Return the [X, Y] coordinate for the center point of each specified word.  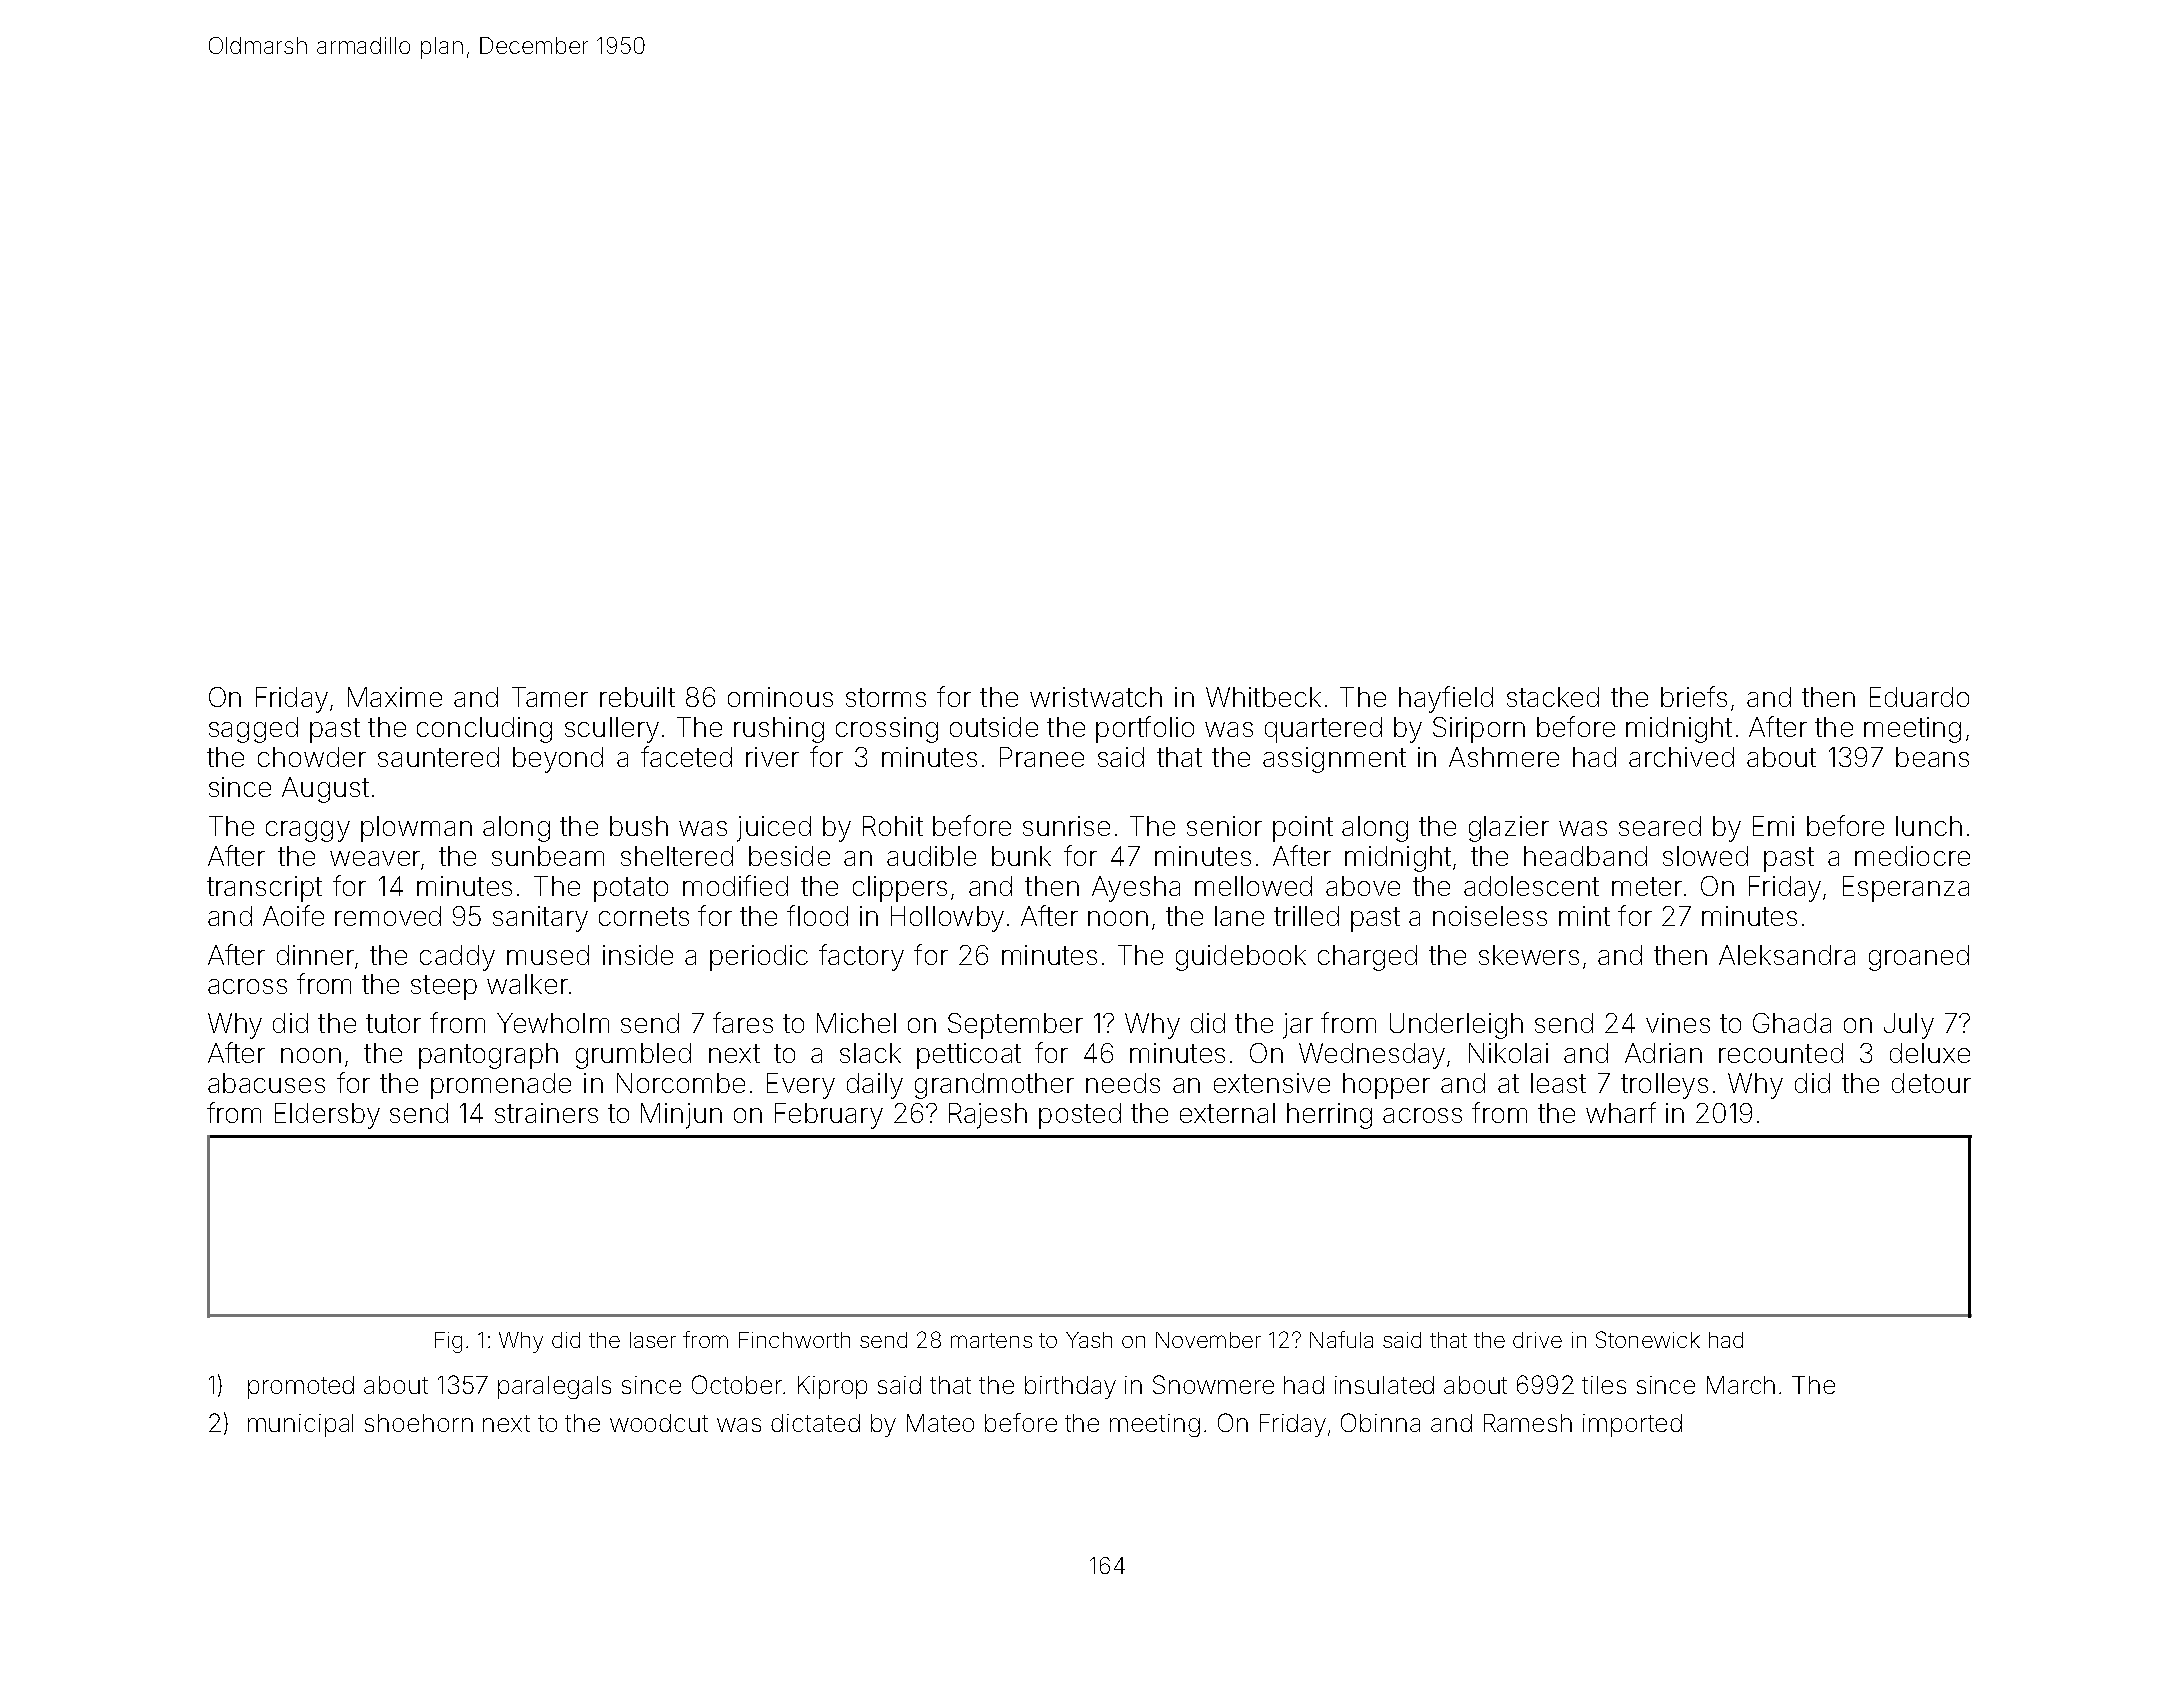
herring [1329, 1116]
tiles [1604, 1385]
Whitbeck [1263, 697]
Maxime [395, 697]
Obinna [1380, 1422]
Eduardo [1919, 697]
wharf [1621, 1112]
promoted [301, 1387]
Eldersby [327, 1116]
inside [638, 955]
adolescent [1531, 886]
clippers [900, 889]
